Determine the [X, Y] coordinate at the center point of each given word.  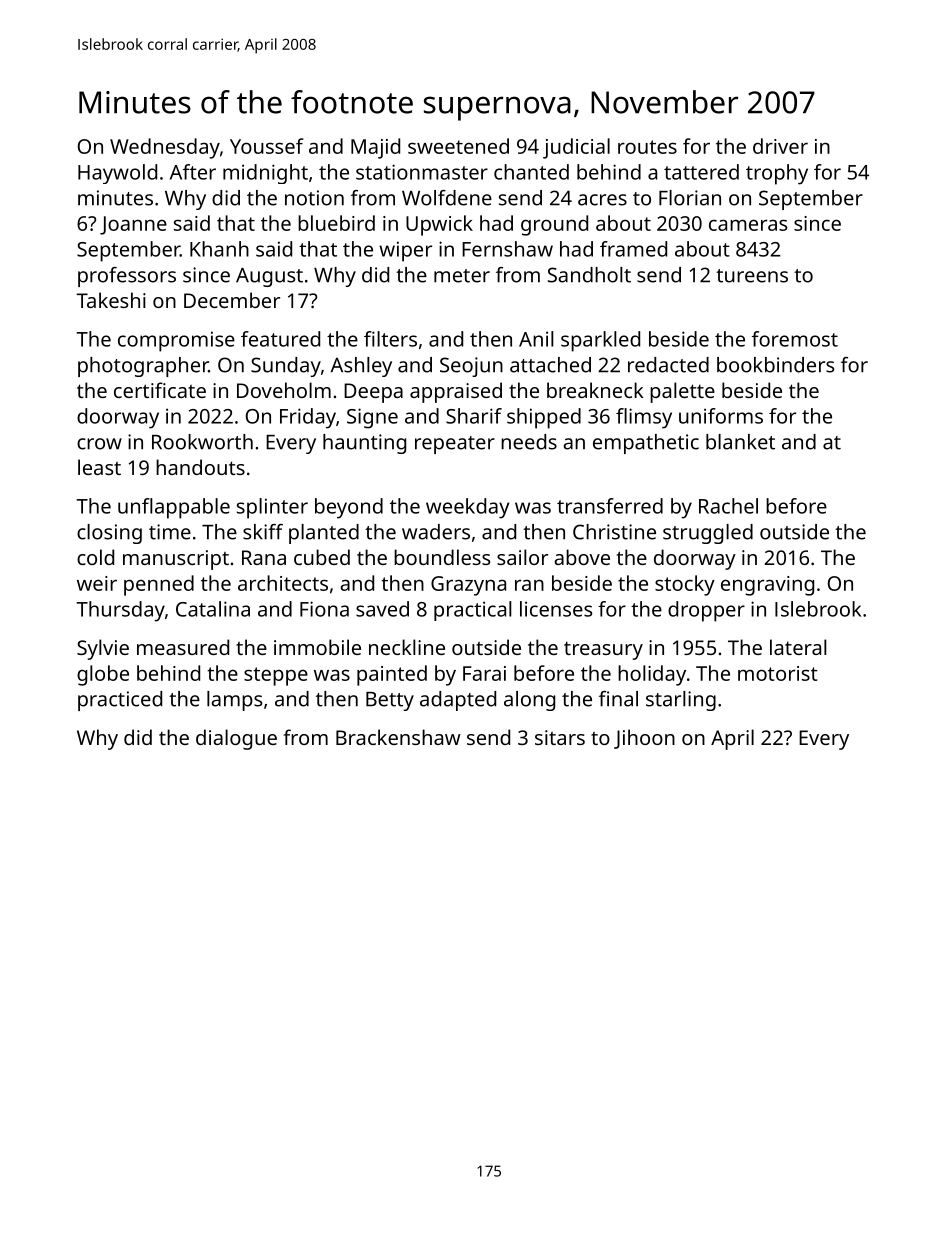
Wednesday [165, 148]
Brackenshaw [398, 737]
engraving [767, 586]
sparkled [600, 341]
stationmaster [422, 172]
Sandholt [589, 275]
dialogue [236, 739]
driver [780, 146]
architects [283, 583]
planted [324, 534]
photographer [143, 367]
